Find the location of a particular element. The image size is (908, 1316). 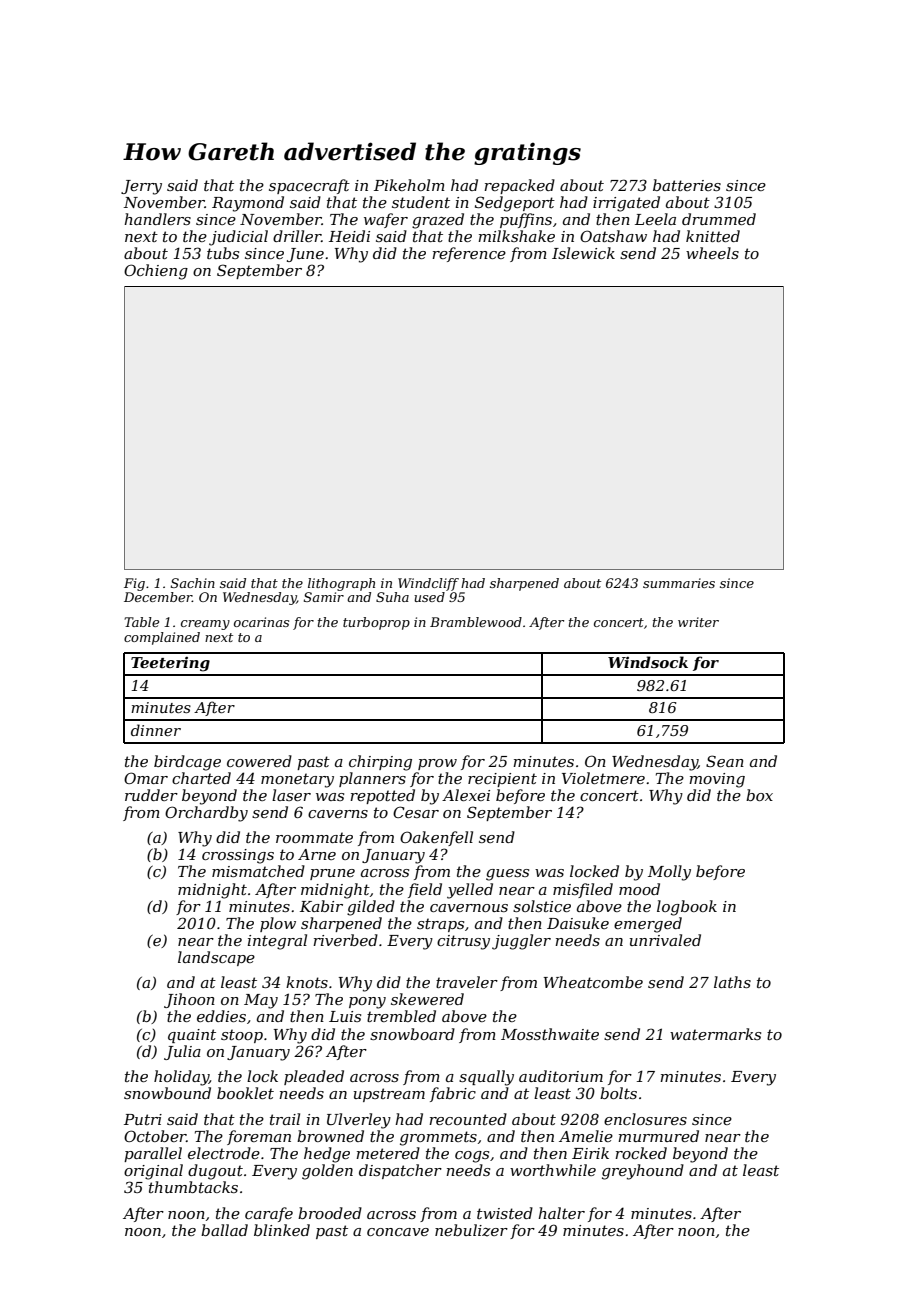

spacecraft is located at coordinates (309, 186).
